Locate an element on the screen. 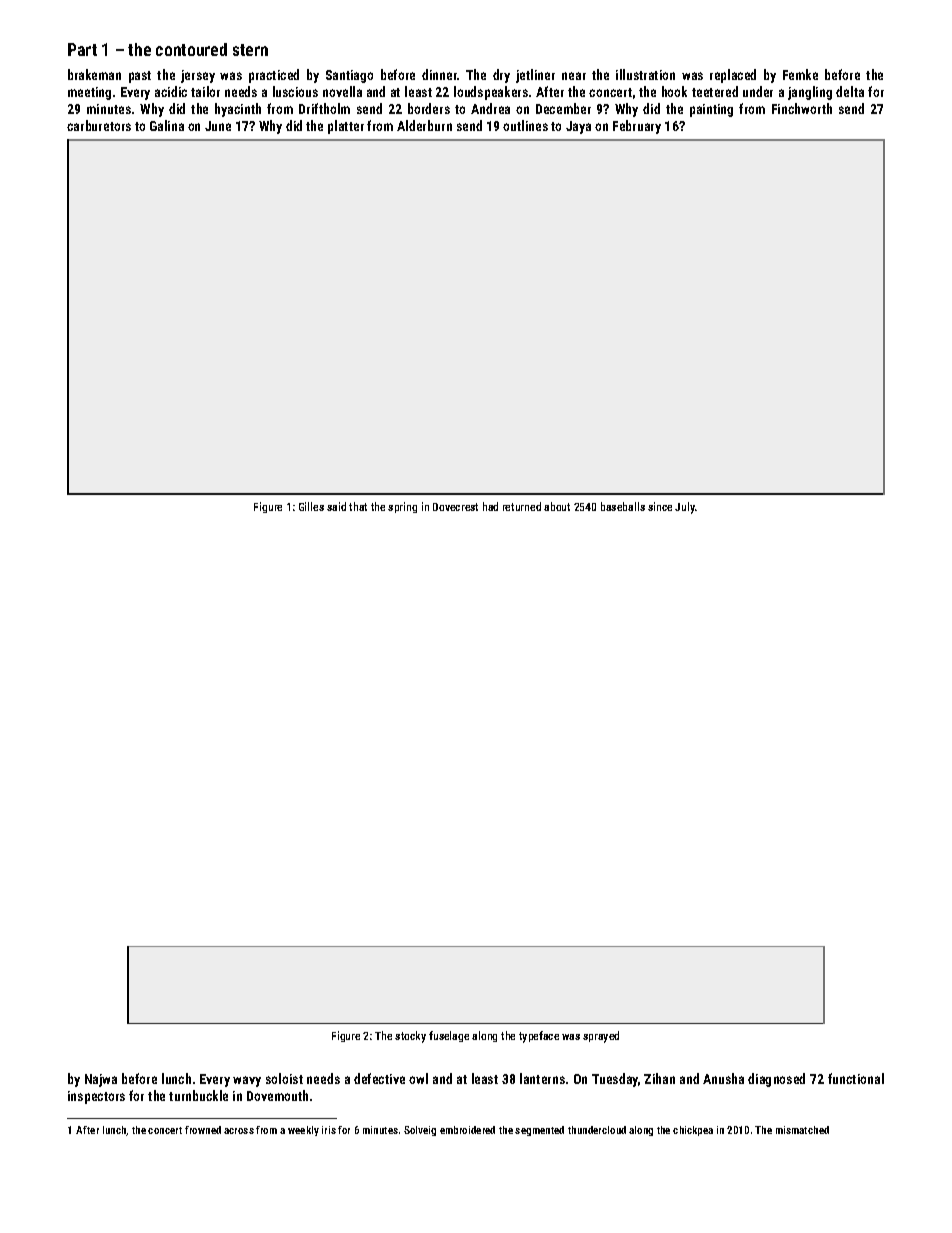 Image resolution: width=952 pixels, height=1233 pixels. iris is located at coordinates (329, 1130).
